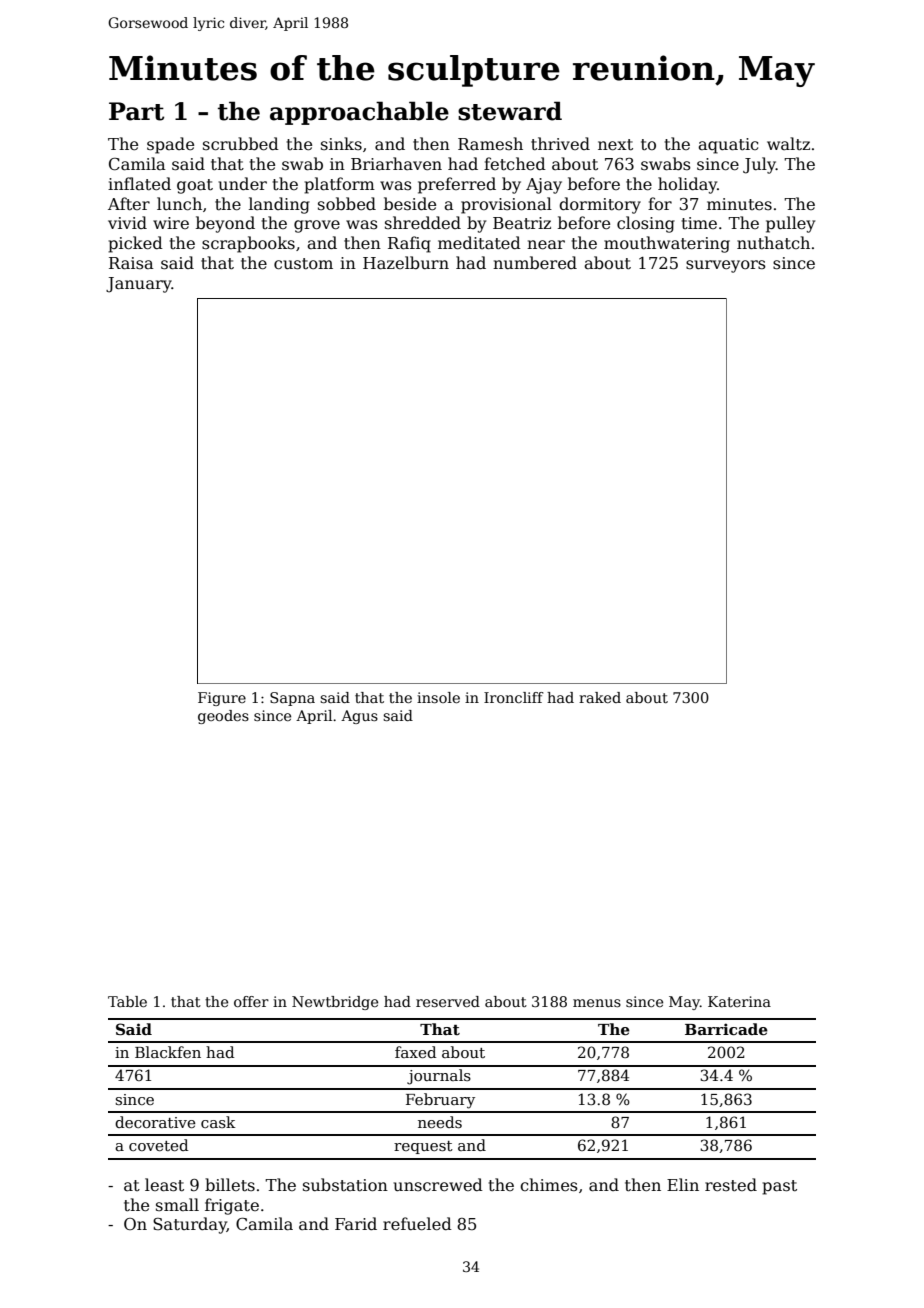  What do you see at coordinates (177, 1204) in the page?
I see `small` at bounding box center [177, 1204].
